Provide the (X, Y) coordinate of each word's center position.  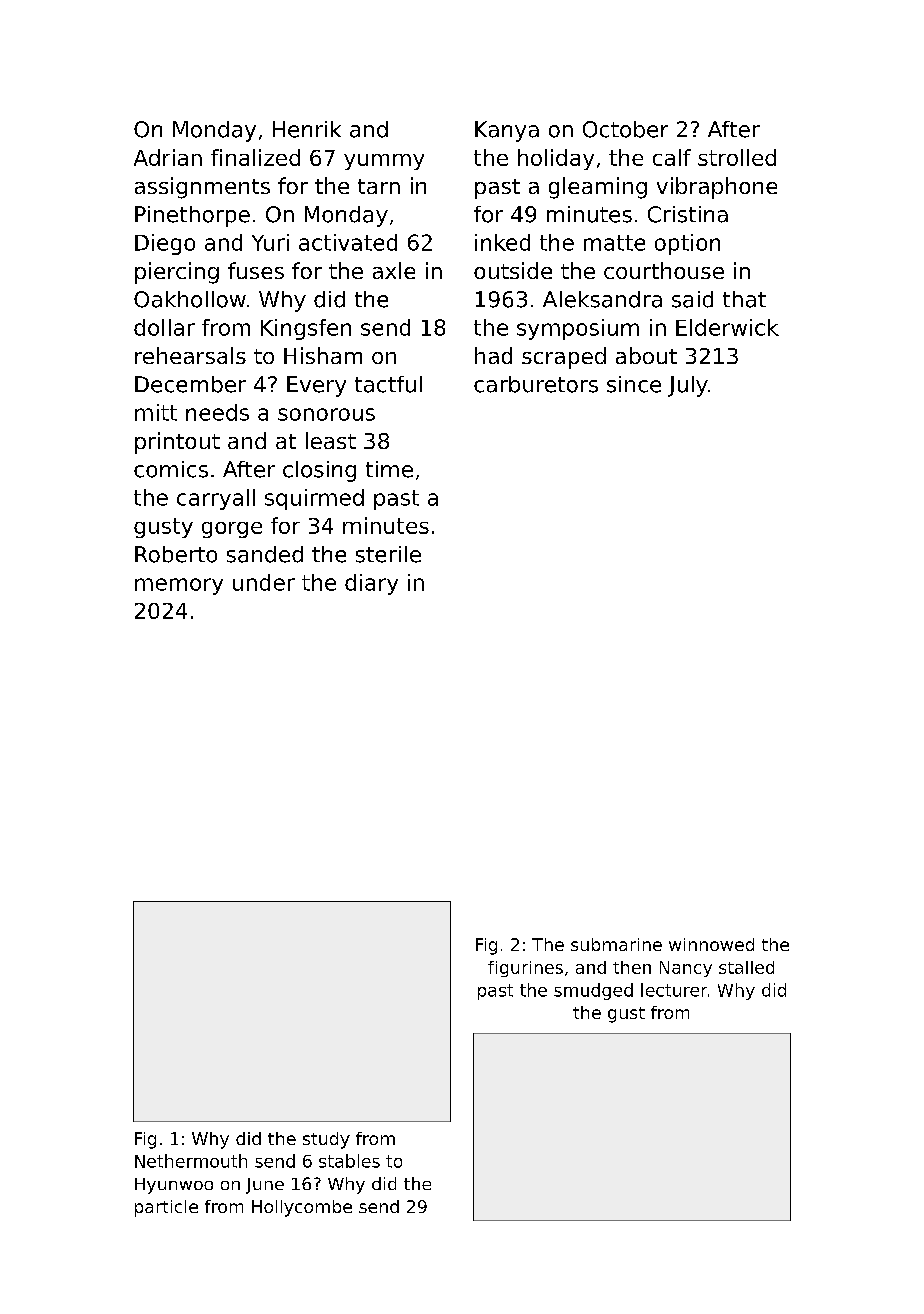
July (688, 386)
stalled (746, 967)
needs (217, 412)
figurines (525, 969)
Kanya (507, 131)
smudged (593, 991)
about (646, 355)
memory (179, 586)
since (634, 384)
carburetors (536, 384)
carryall (216, 499)
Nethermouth (191, 1161)
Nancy (686, 969)
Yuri (270, 242)
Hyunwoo (174, 1186)
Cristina (688, 214)
